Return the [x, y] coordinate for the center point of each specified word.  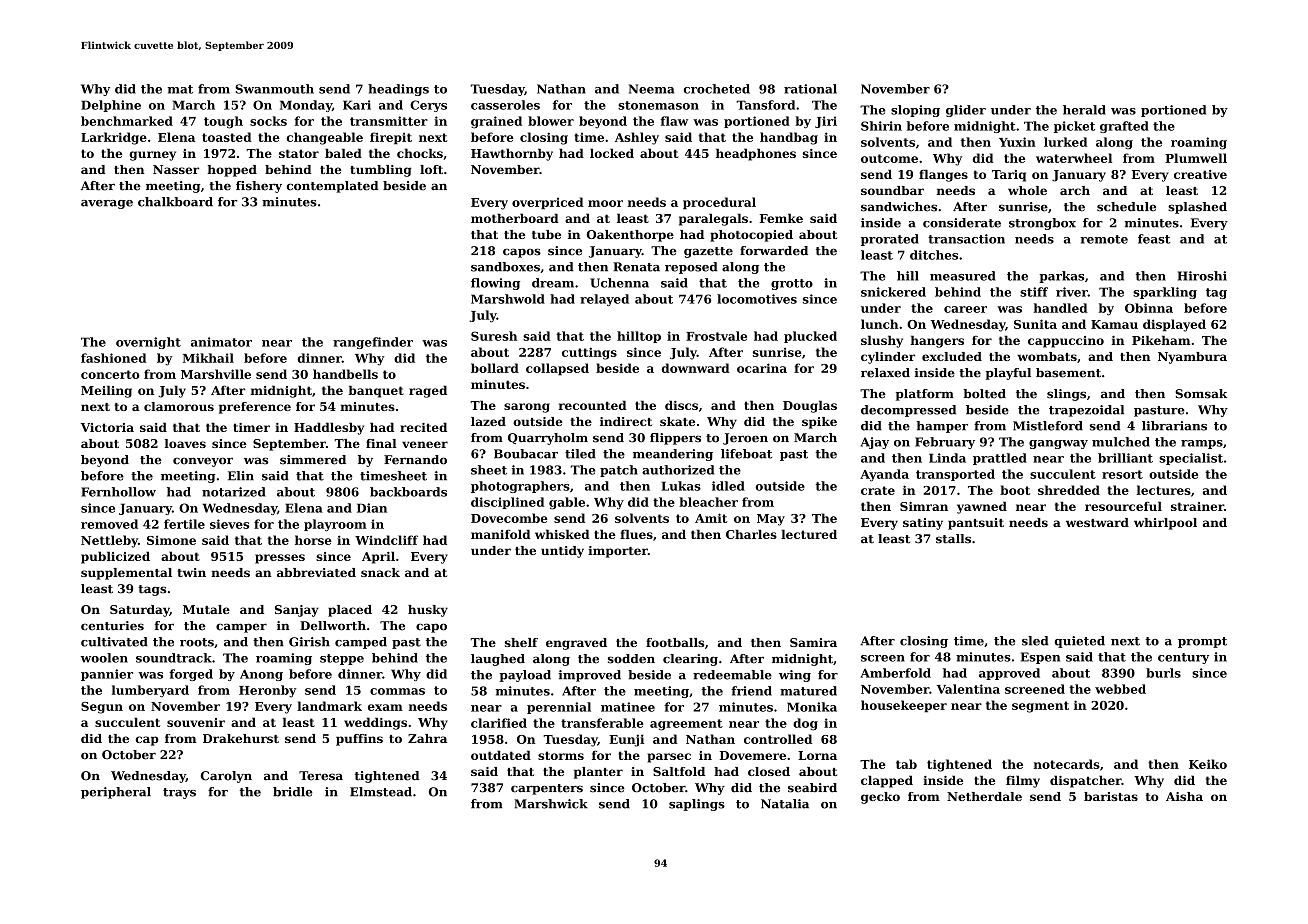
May [771, 520]
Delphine [111, 106]
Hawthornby [512, 154]
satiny [923, 524]
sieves [229, 524]
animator [221, 342]
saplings [697, 805]
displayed [1174, 325]
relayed [604, 300]
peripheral [116, 793]
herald [1084, 110]
